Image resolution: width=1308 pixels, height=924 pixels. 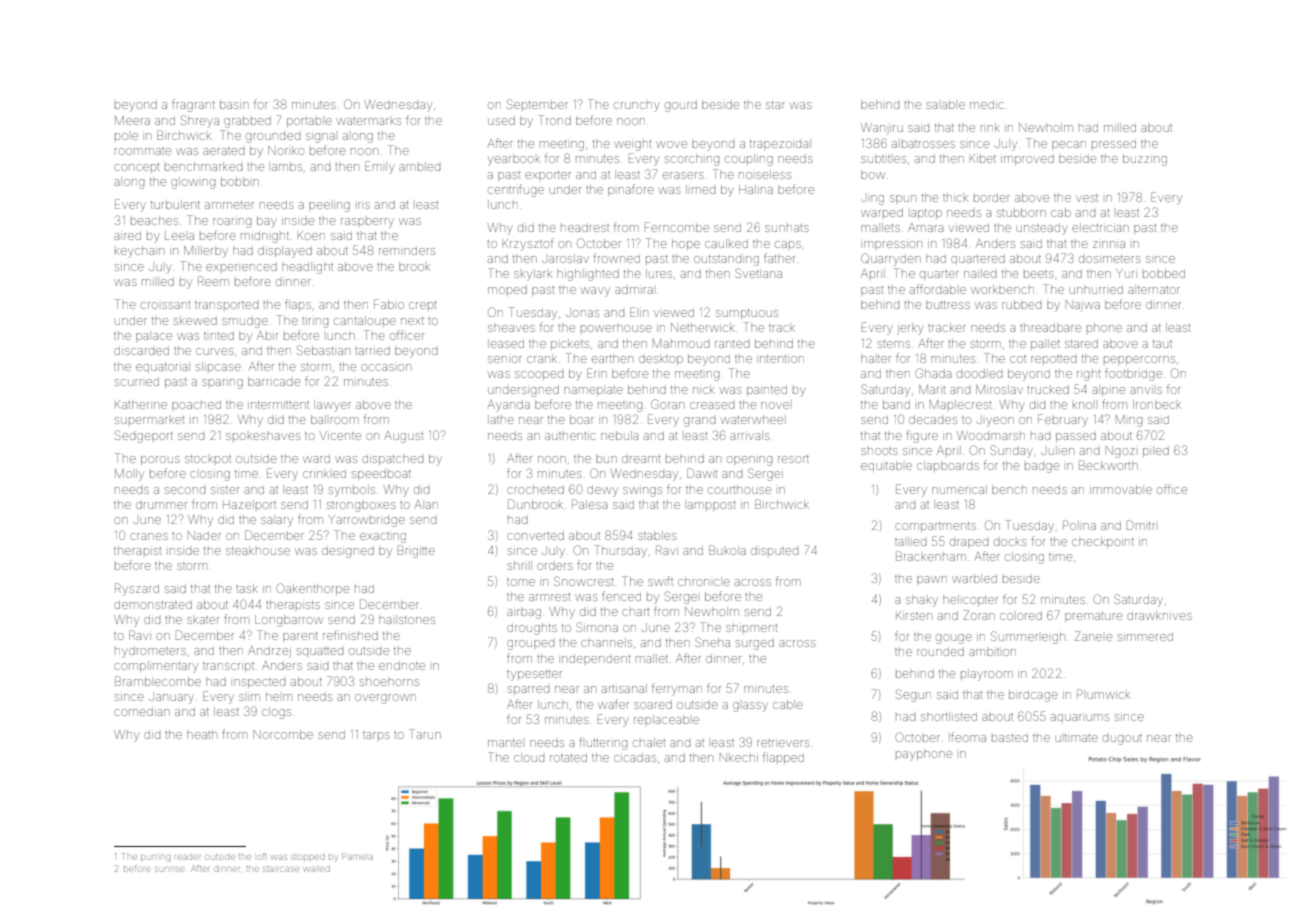 What do you see at coordinates (323, 350) in the document?
I see `Sebastian` at bounding box center [323, 350].
